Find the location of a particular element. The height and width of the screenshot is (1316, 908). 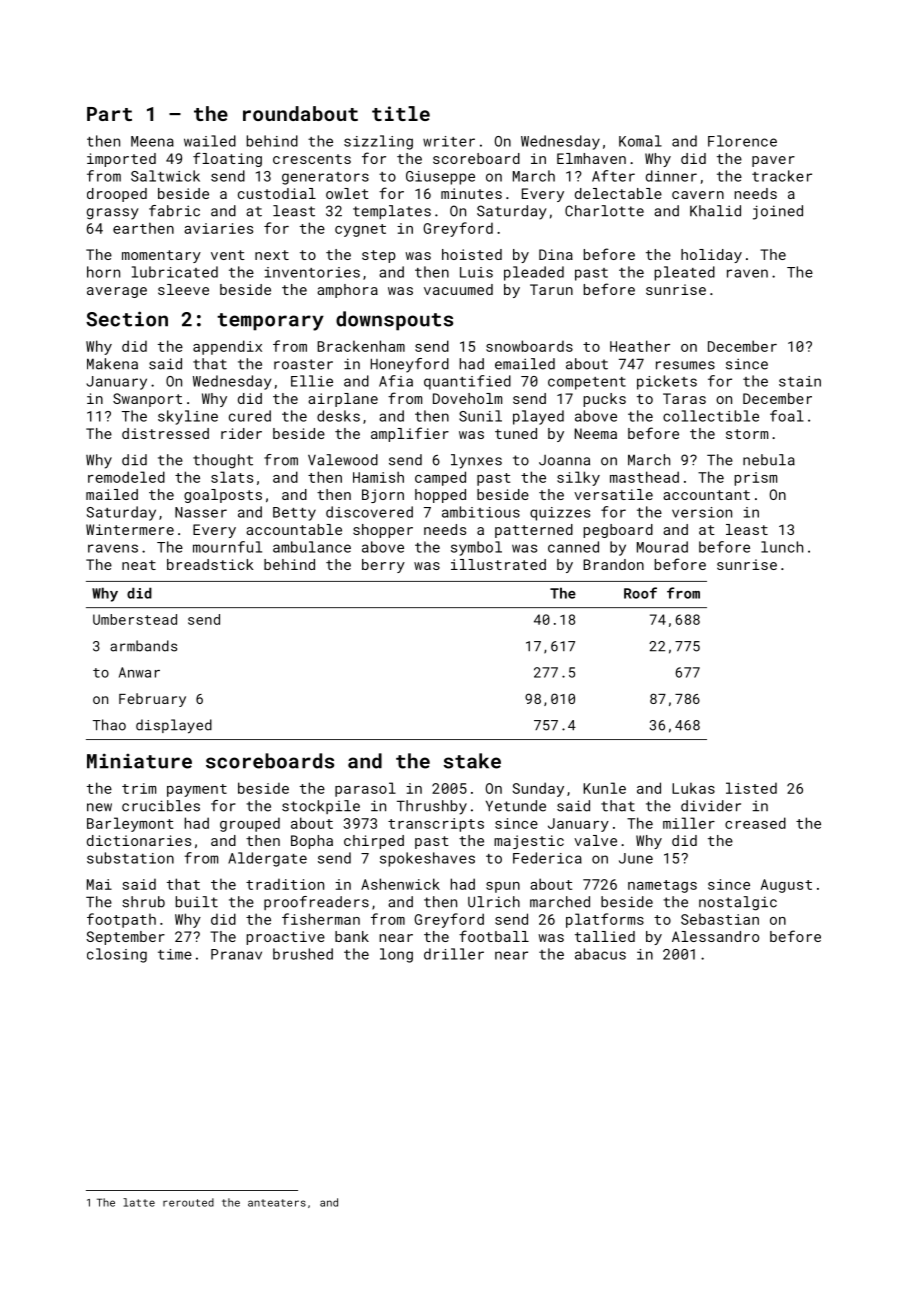

minutes is located at coordinates (471, 193).
